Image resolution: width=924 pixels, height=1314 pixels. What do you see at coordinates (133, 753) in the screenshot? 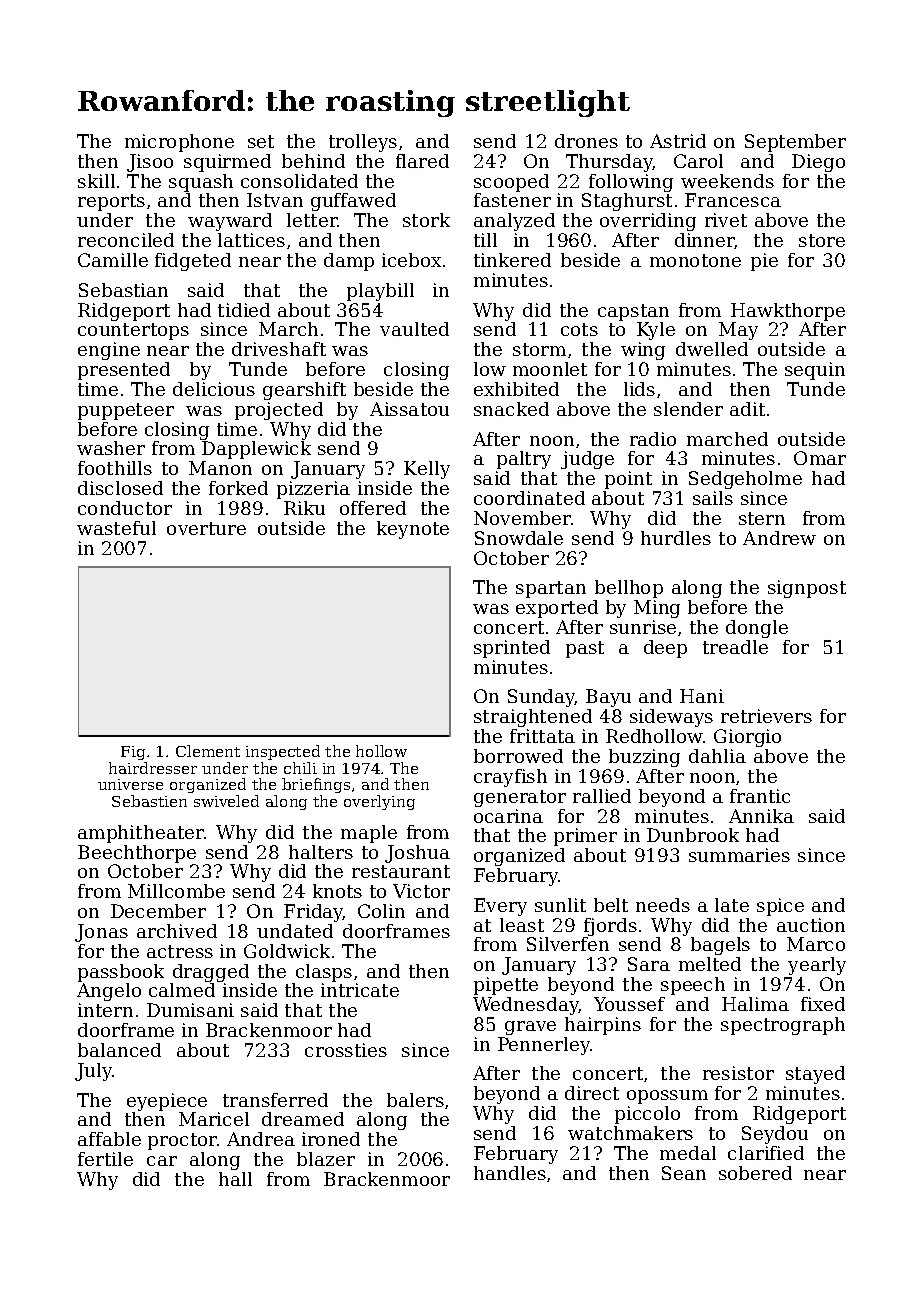
I see `Fig` at bounding box center [133, 753].
